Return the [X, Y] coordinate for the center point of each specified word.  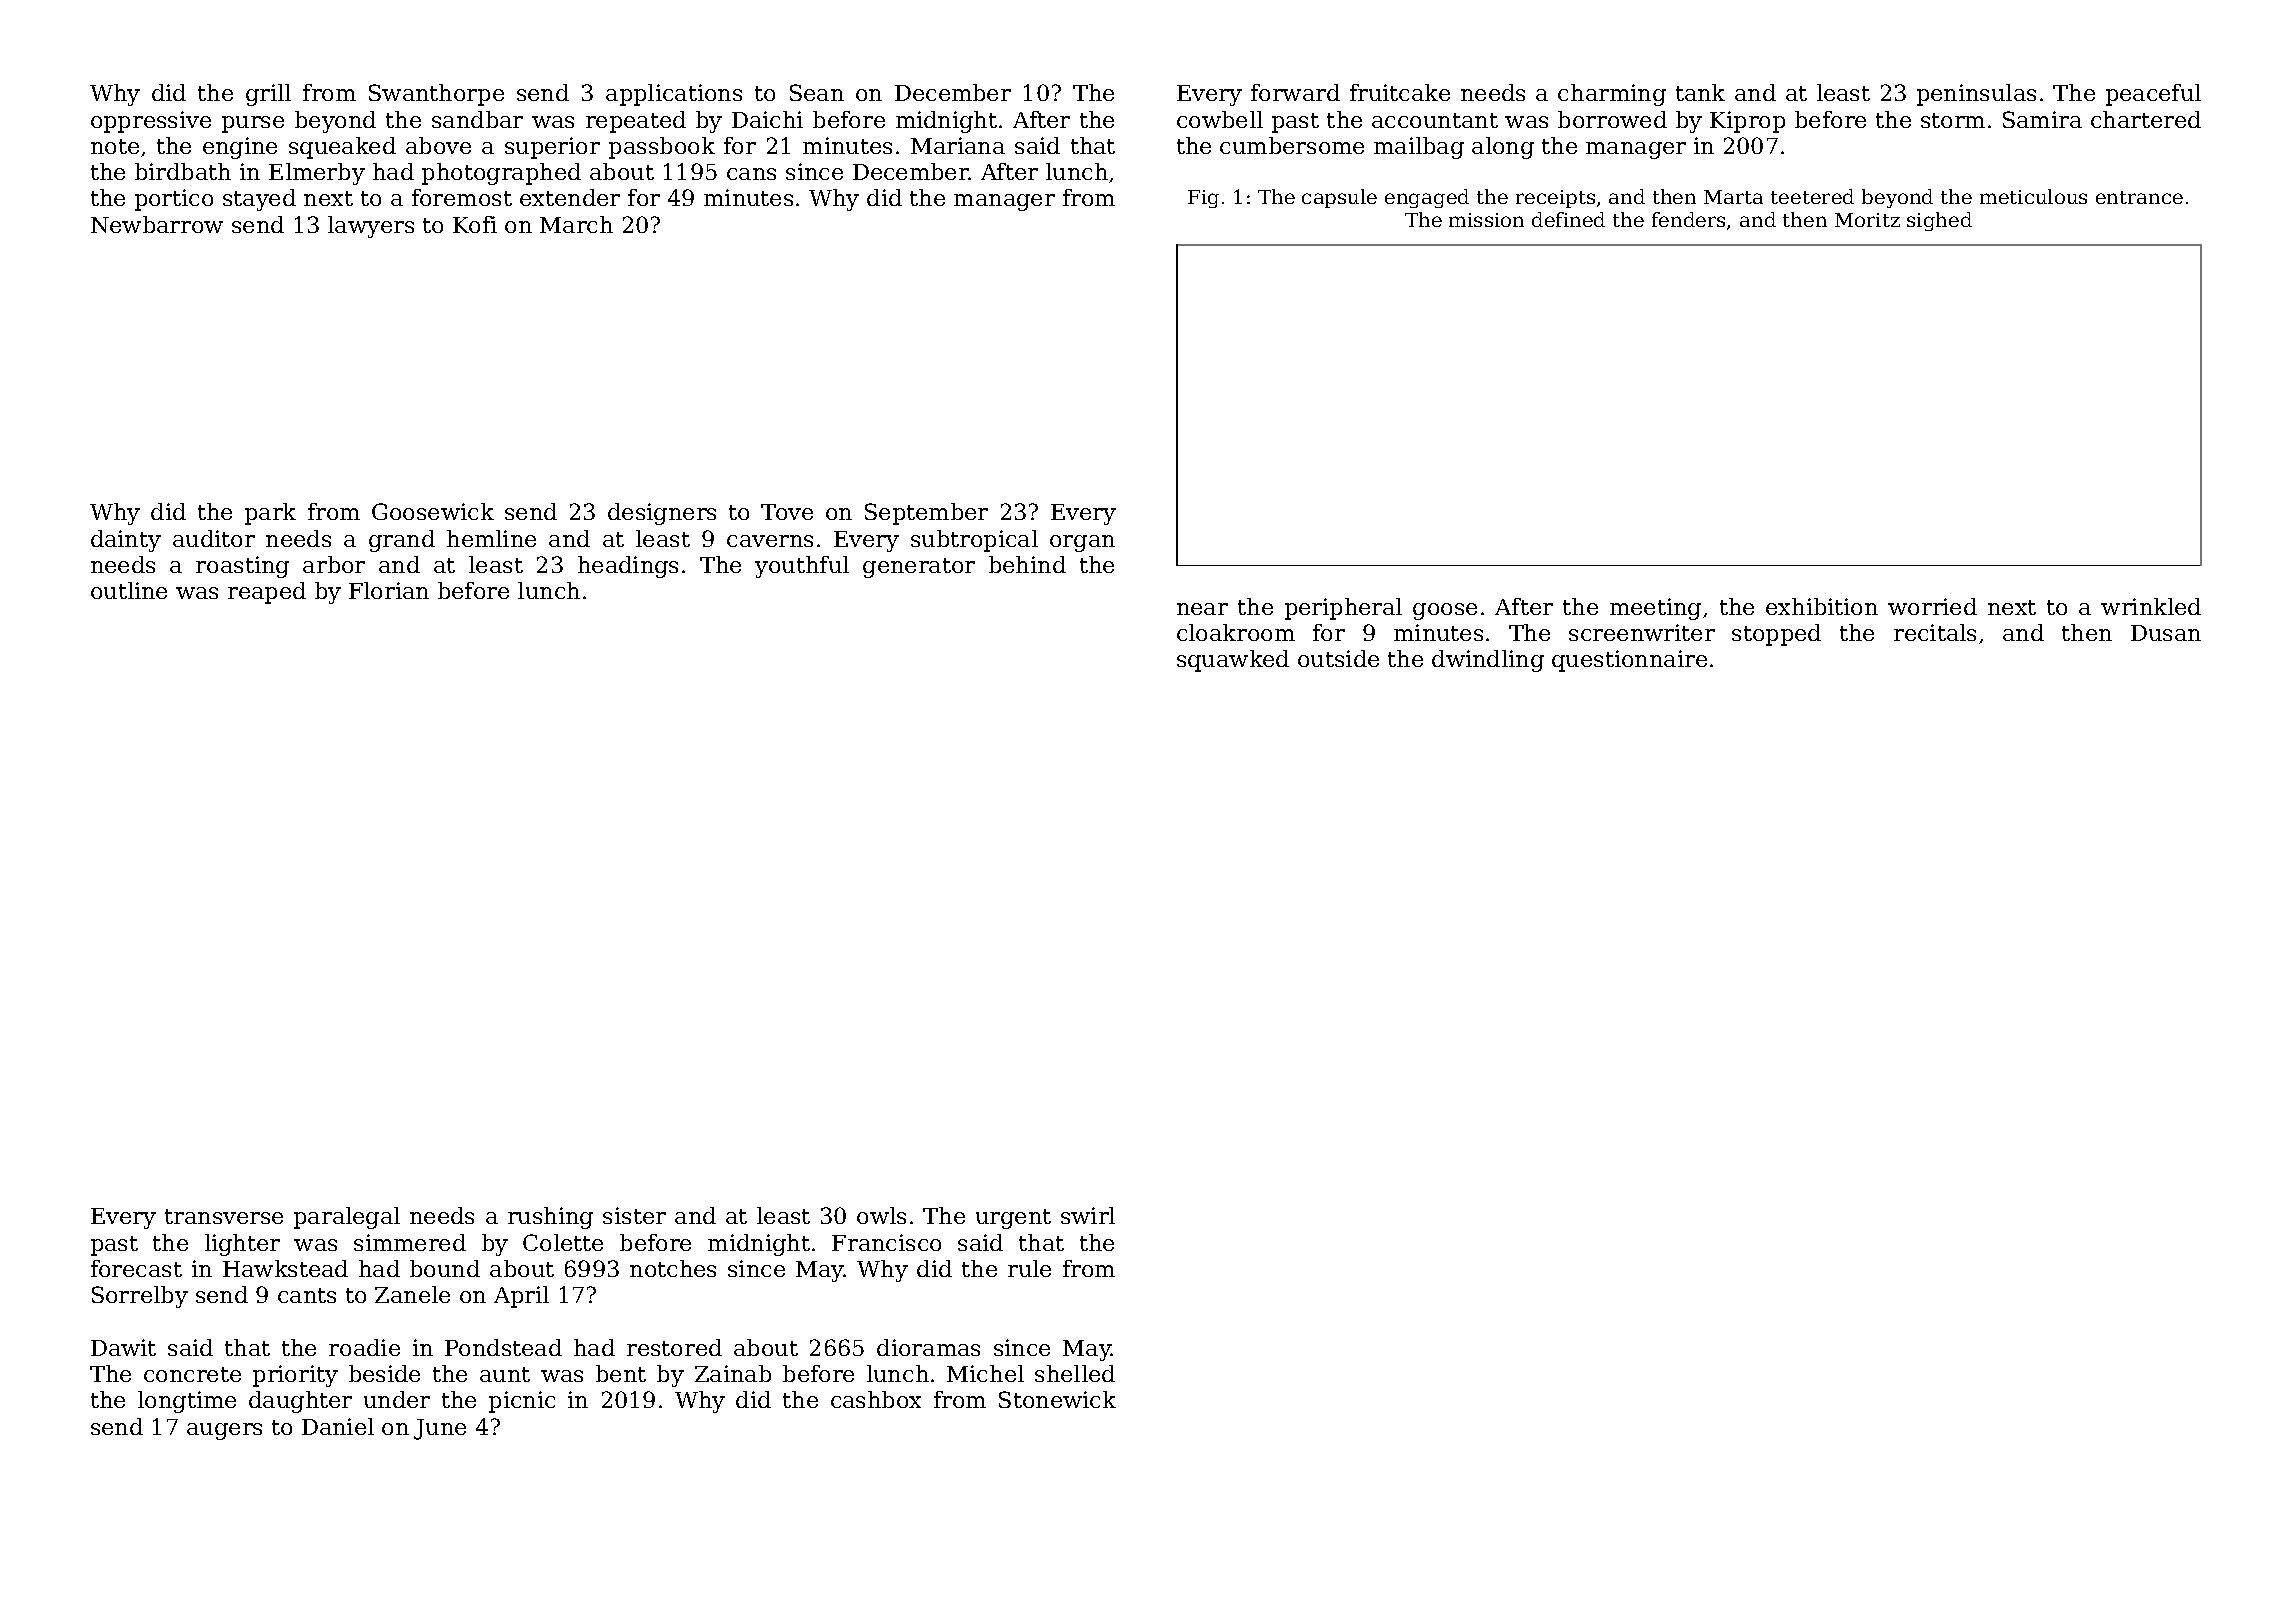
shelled [1075, 1373]
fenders [1688, 219]
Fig [1203, 199]
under [397, 1399]
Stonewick [1057, 1399]
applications [674, 95]
